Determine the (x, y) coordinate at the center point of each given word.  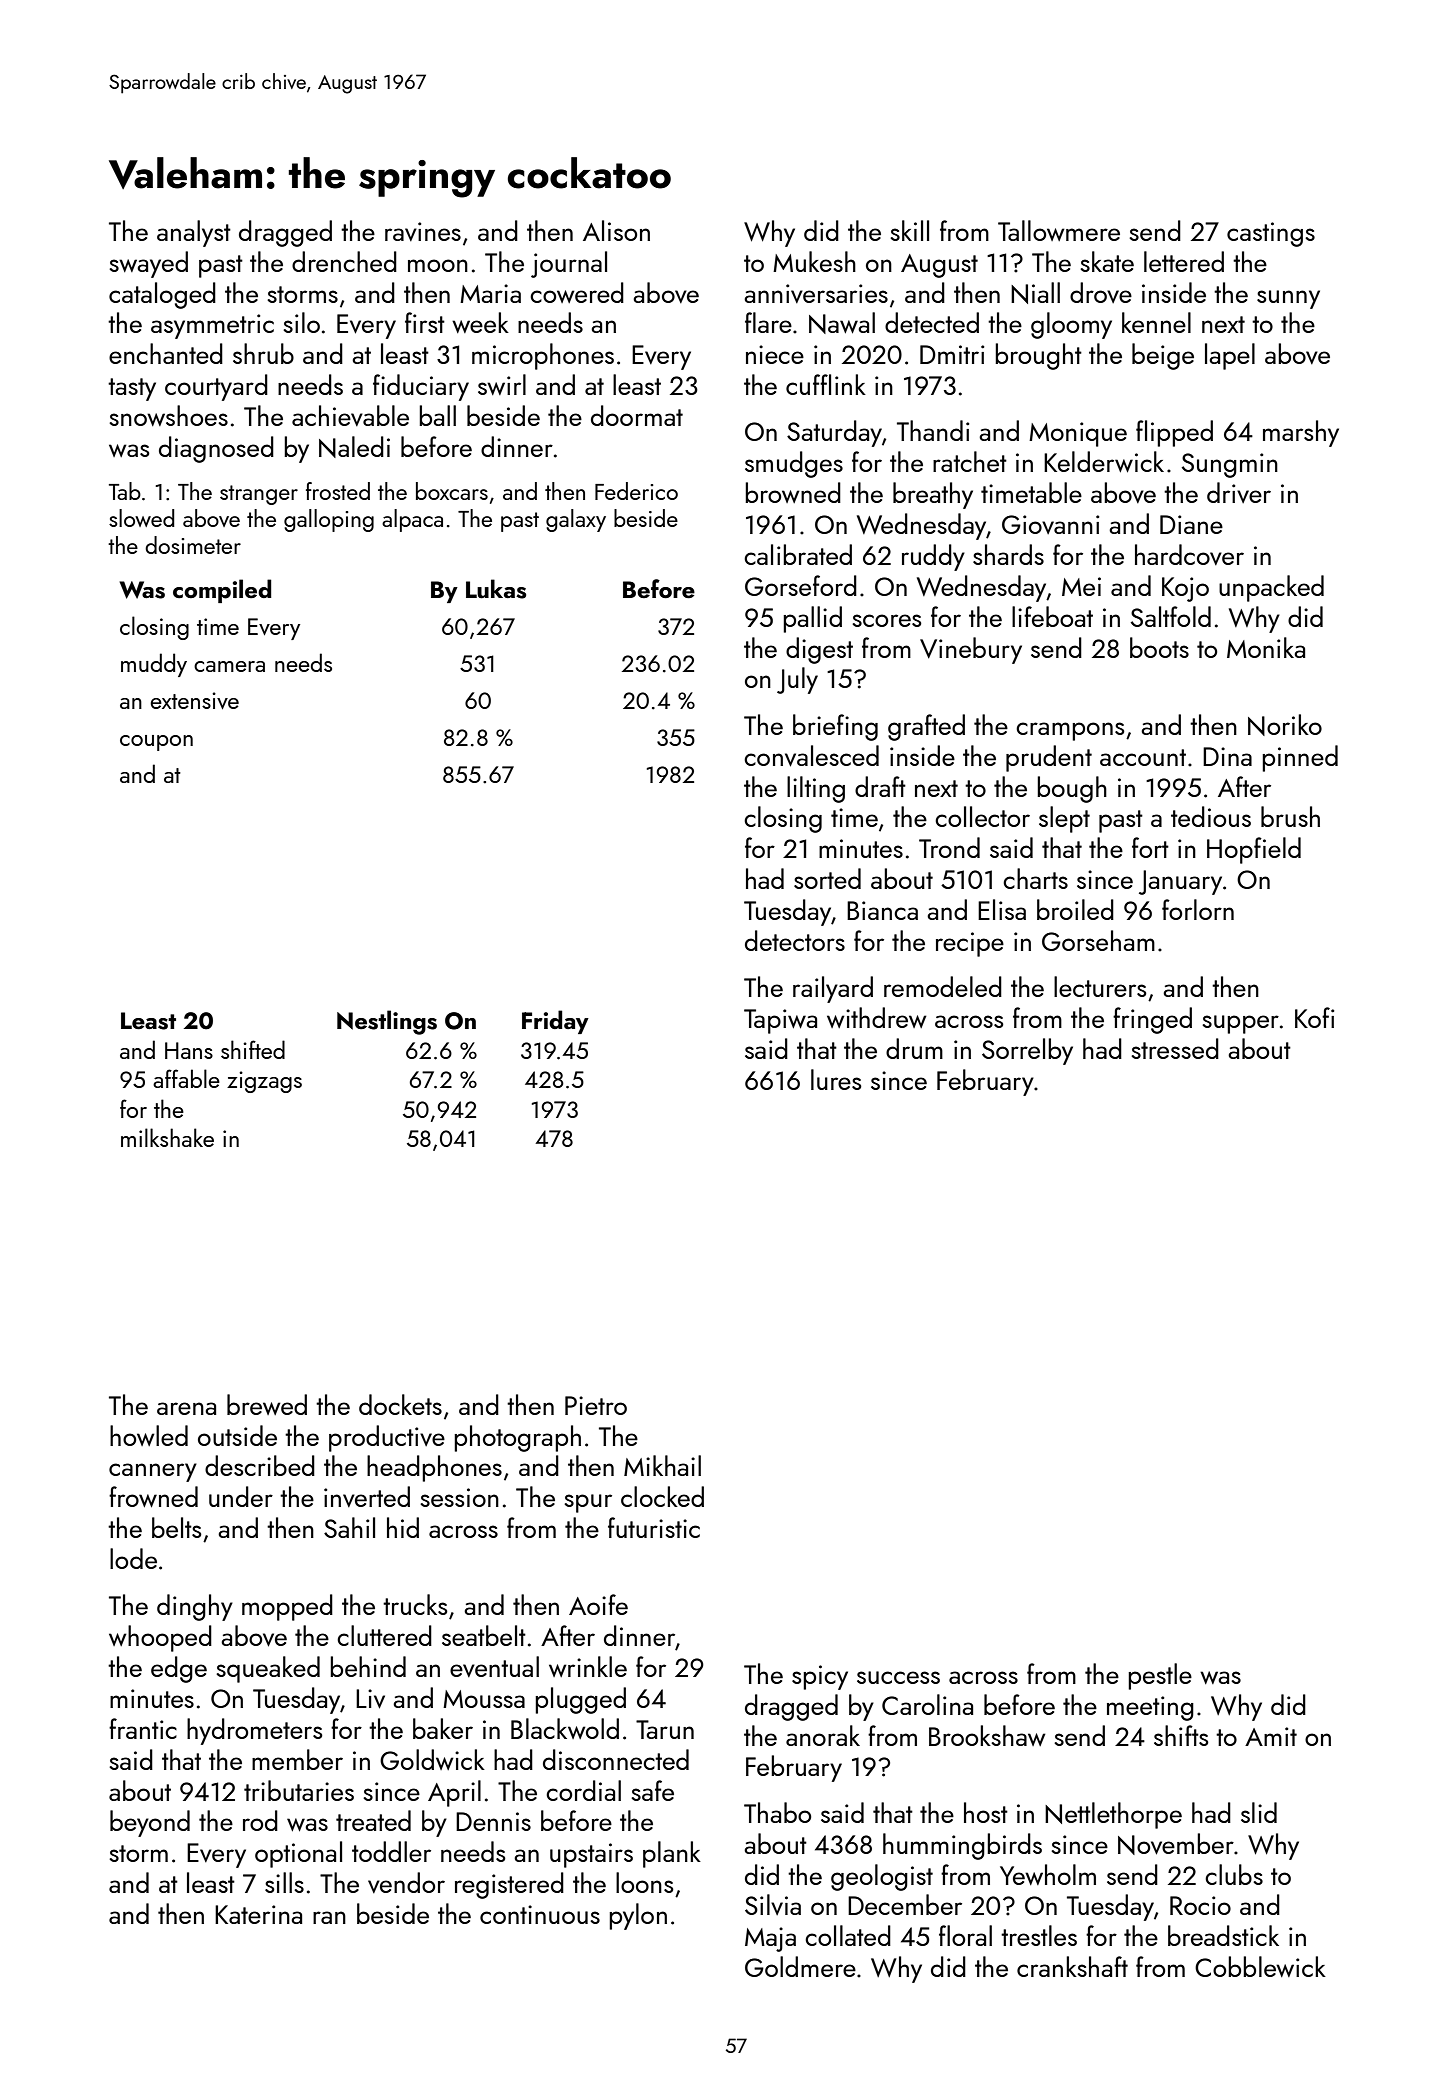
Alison (616, 230)
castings (1271, 234)
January (1180, 882)
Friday (555, 1022)
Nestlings (387, 1022)
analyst (194, 233)
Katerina (258, 1914)
